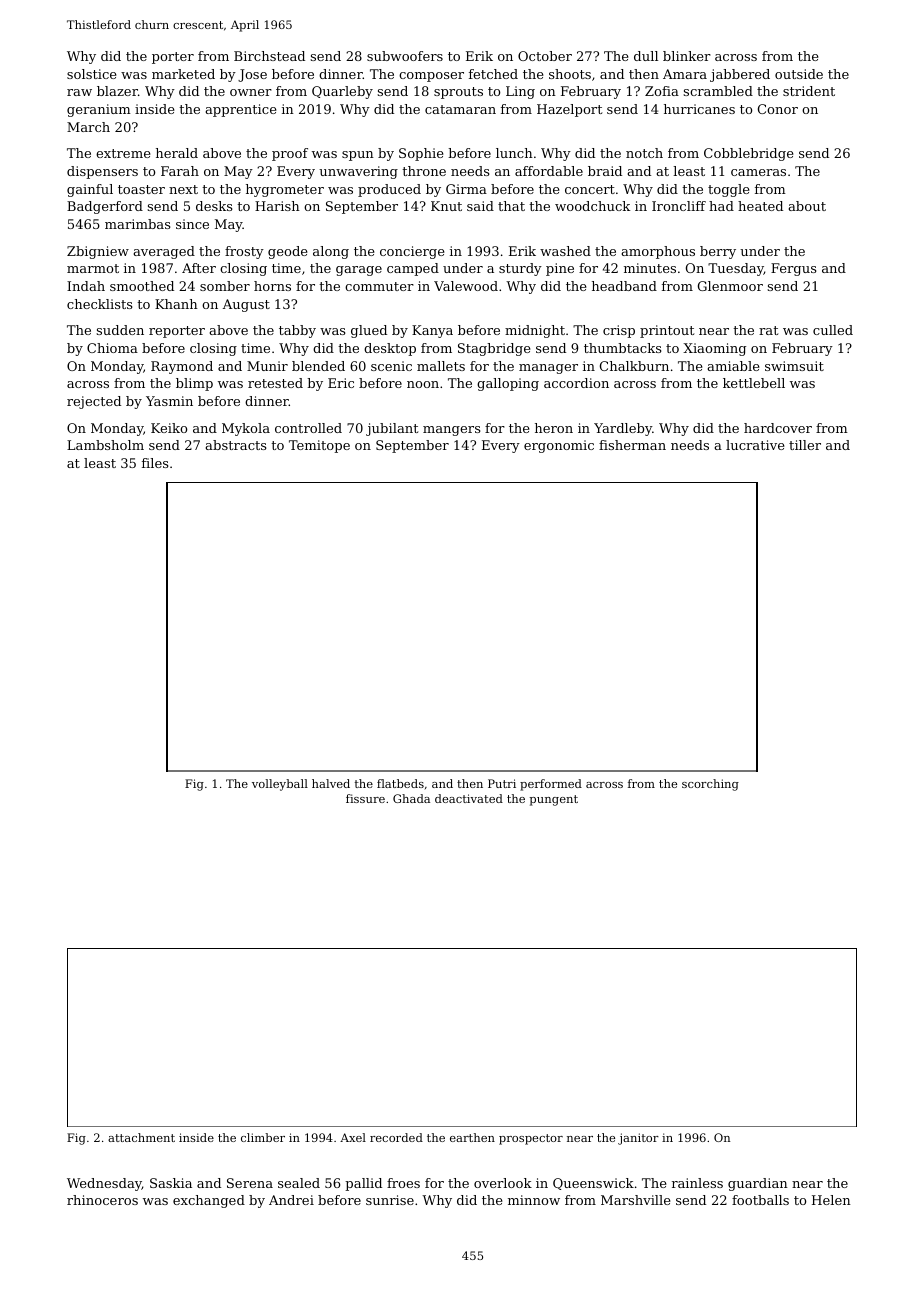  I want to click on marketed, so click(183, 74).
